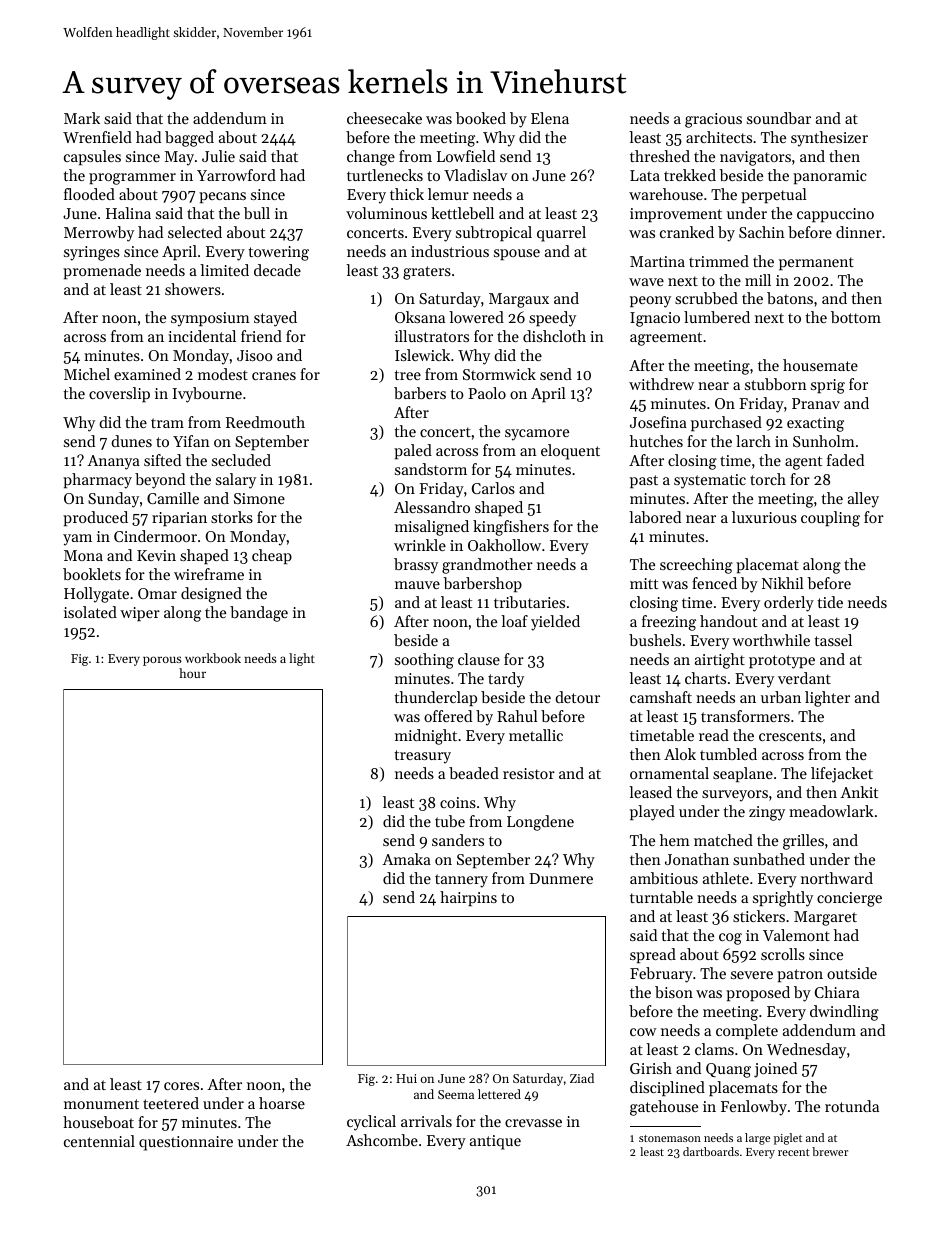  Describe the element at coordinates (495, 1142) in the screenshot. I see `antique` at that location.
